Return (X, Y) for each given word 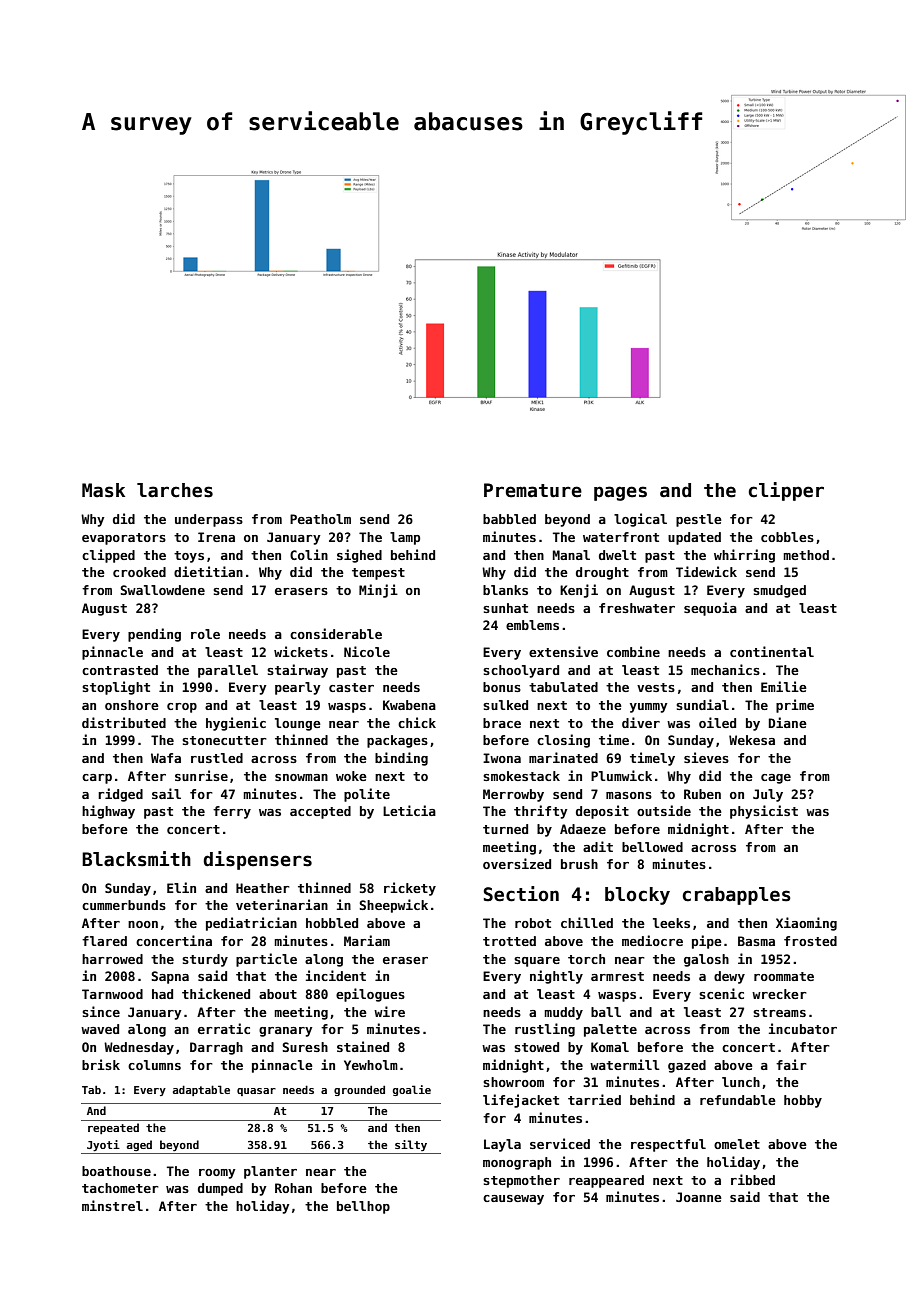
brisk (101, 1064)
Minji (378, 591)
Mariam (367, 940)
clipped (108, 556)
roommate (784, 976)
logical (640, 520)
